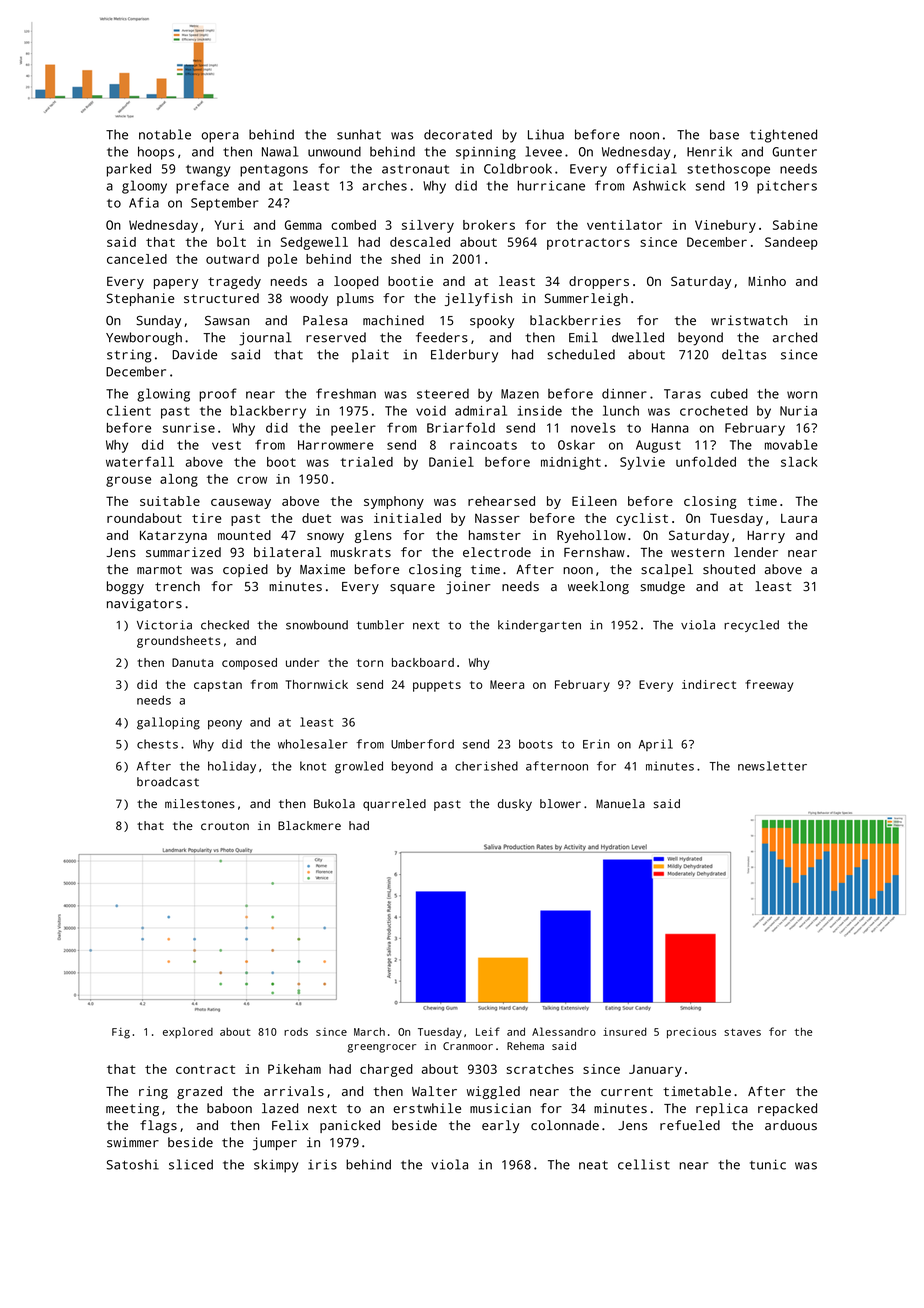 The height and width of the screenshot is (1308, 924). What do you see at coordinates (769, 686) in the screenshot?
I see `freeway` at bounding box center [769, 686].
